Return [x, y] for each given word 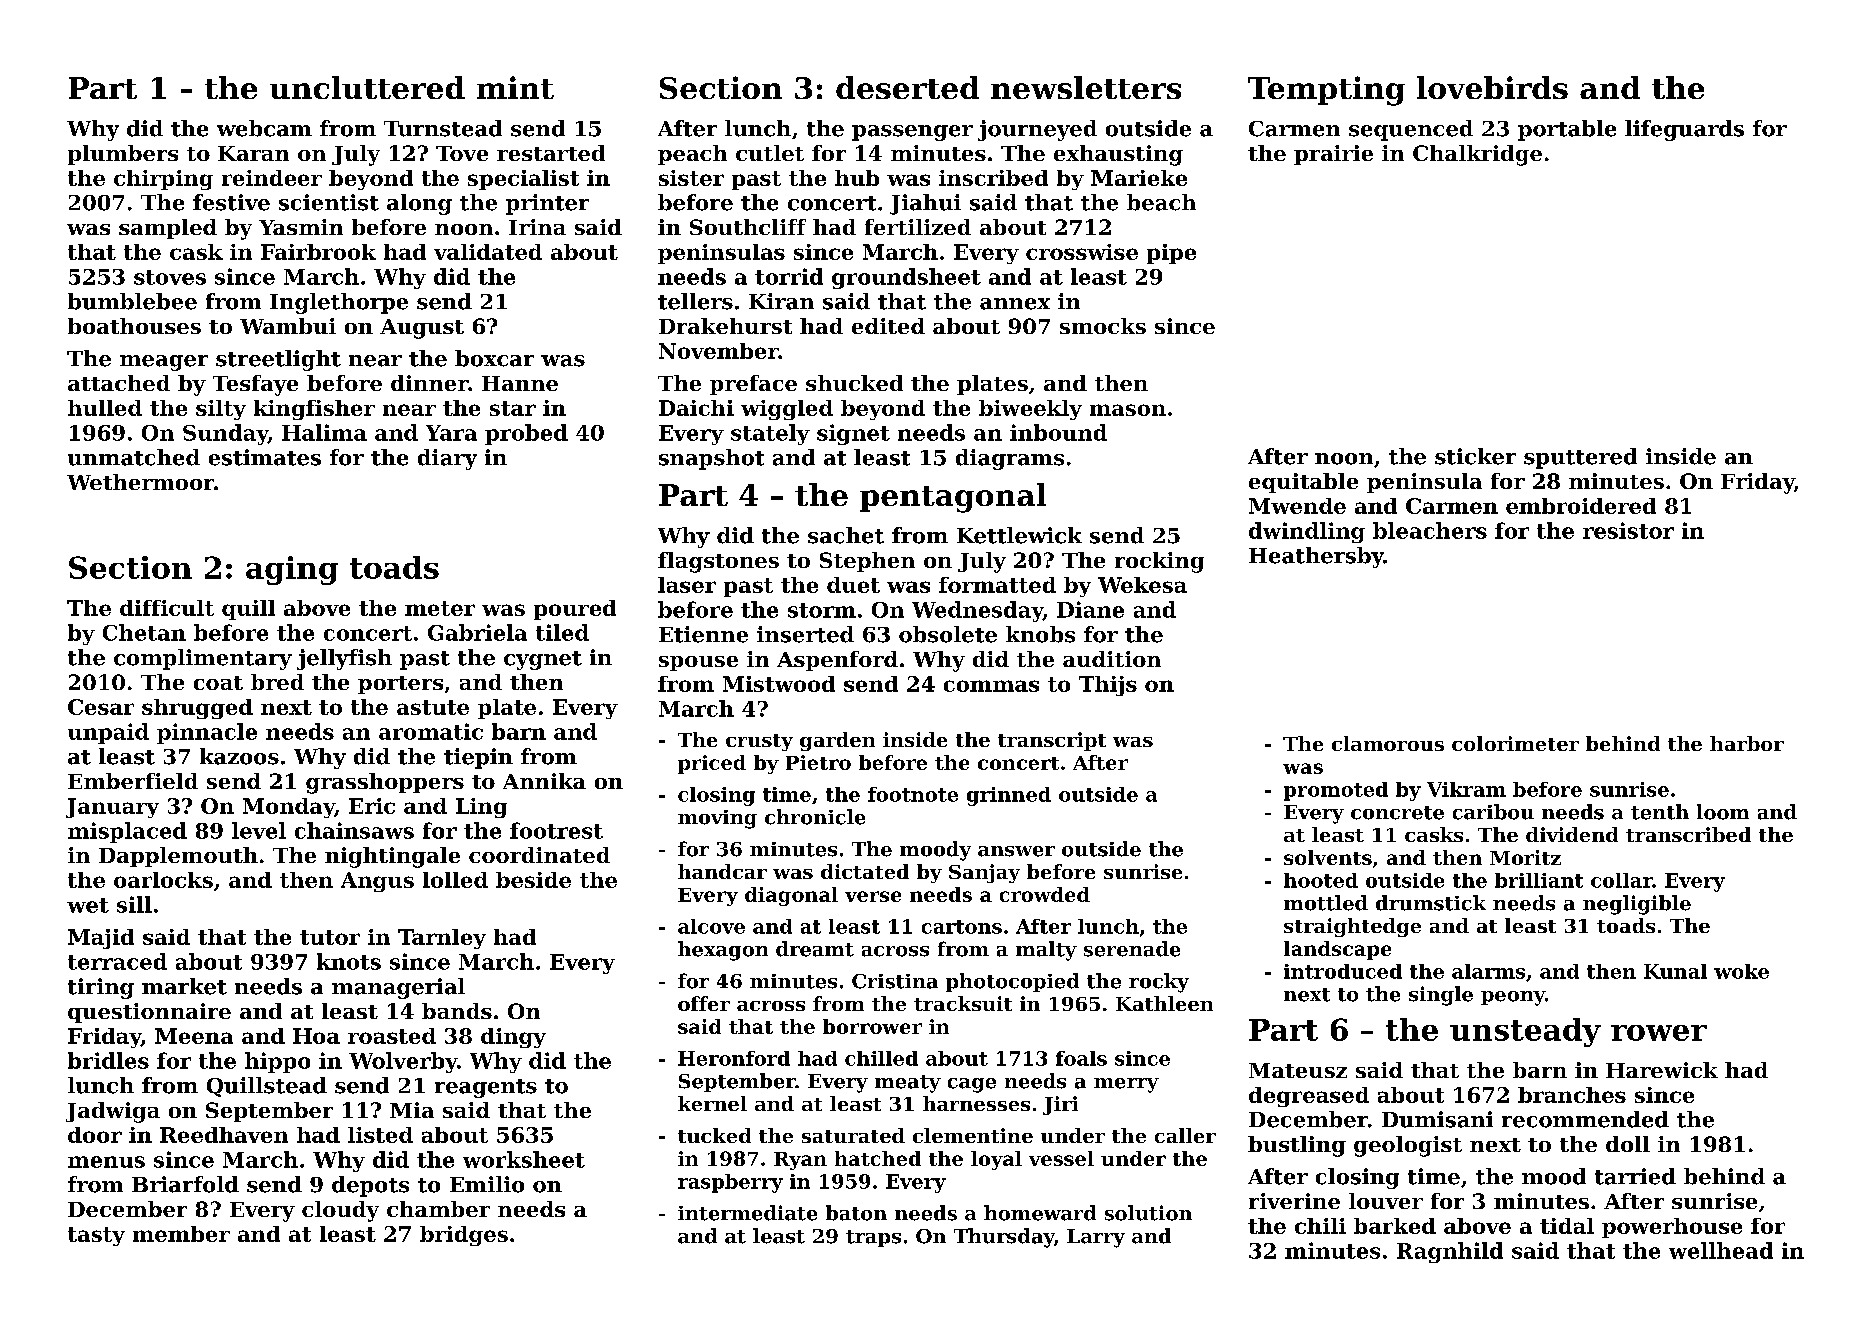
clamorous [1388, 743]
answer [1016, 851]
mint [515, 87]
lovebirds [1492, 87]
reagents [486, 1088]
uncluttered [367, 87]
